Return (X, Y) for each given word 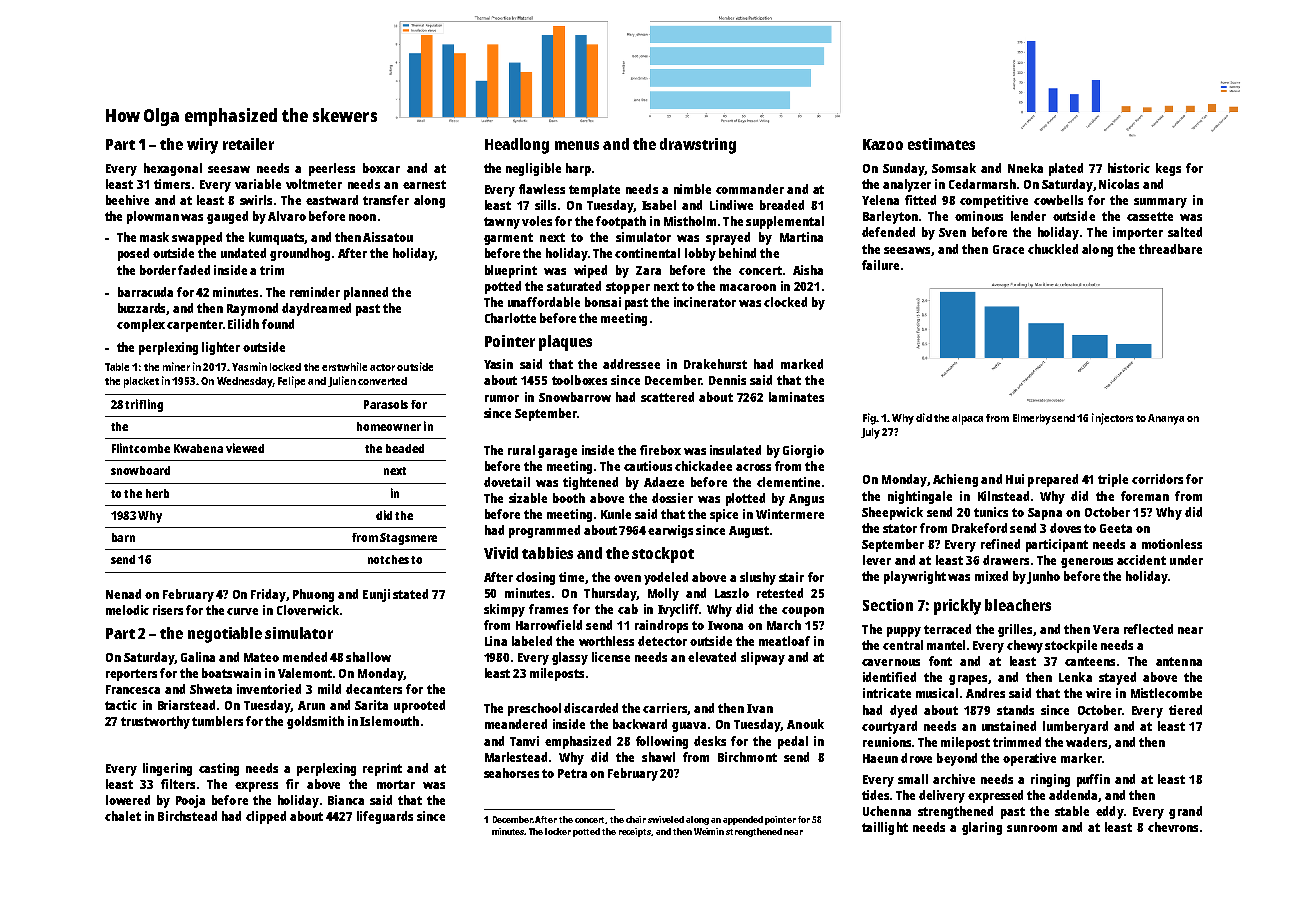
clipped (266, 817)
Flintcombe (141, 448)
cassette (1150, 216)
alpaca (967, 419)
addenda (1074, 796)
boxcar (381, 168)
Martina (801, 237)
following (662, 742)
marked (802, 364)
